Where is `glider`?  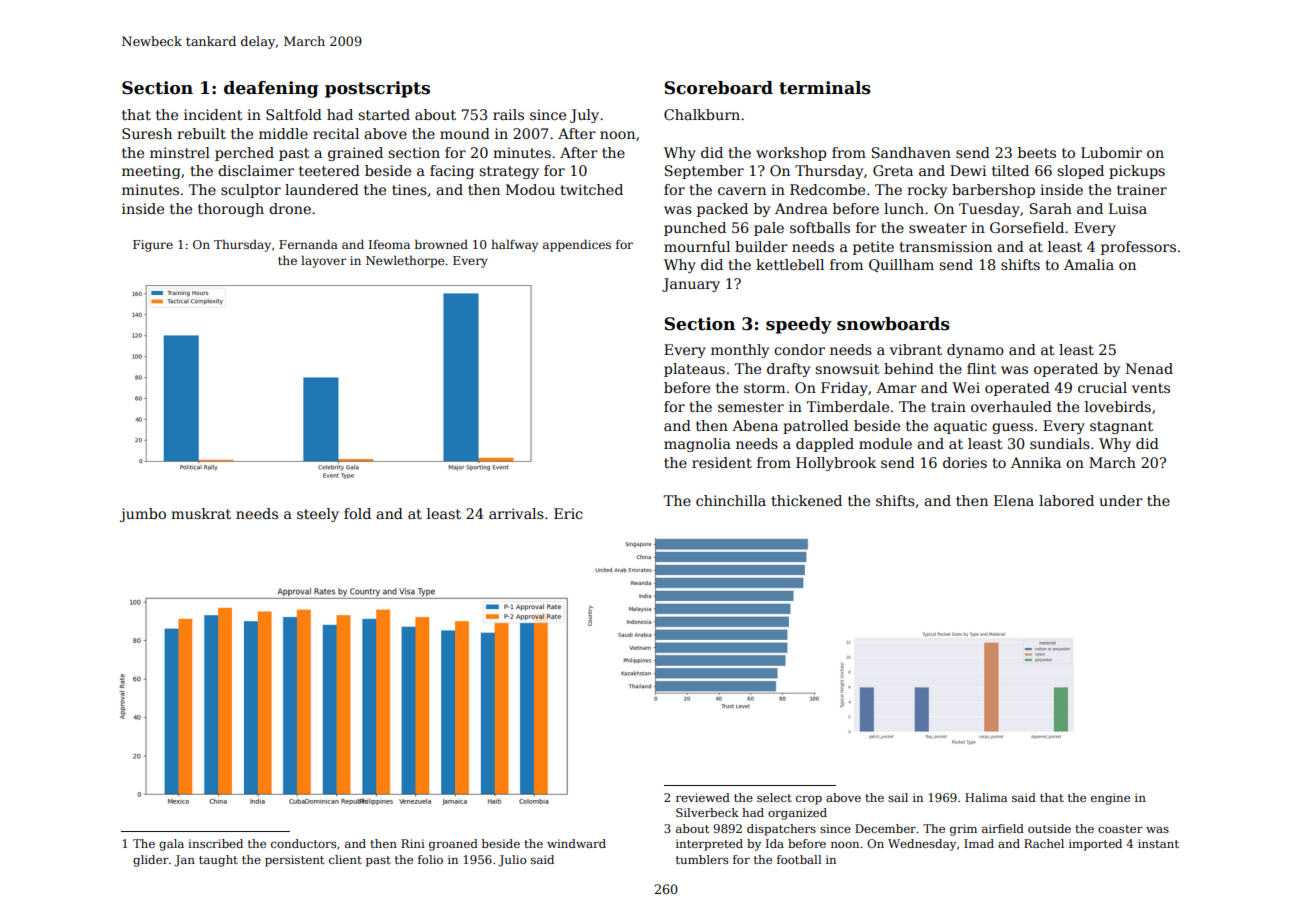 glider is located at coordinates (151, 861).
